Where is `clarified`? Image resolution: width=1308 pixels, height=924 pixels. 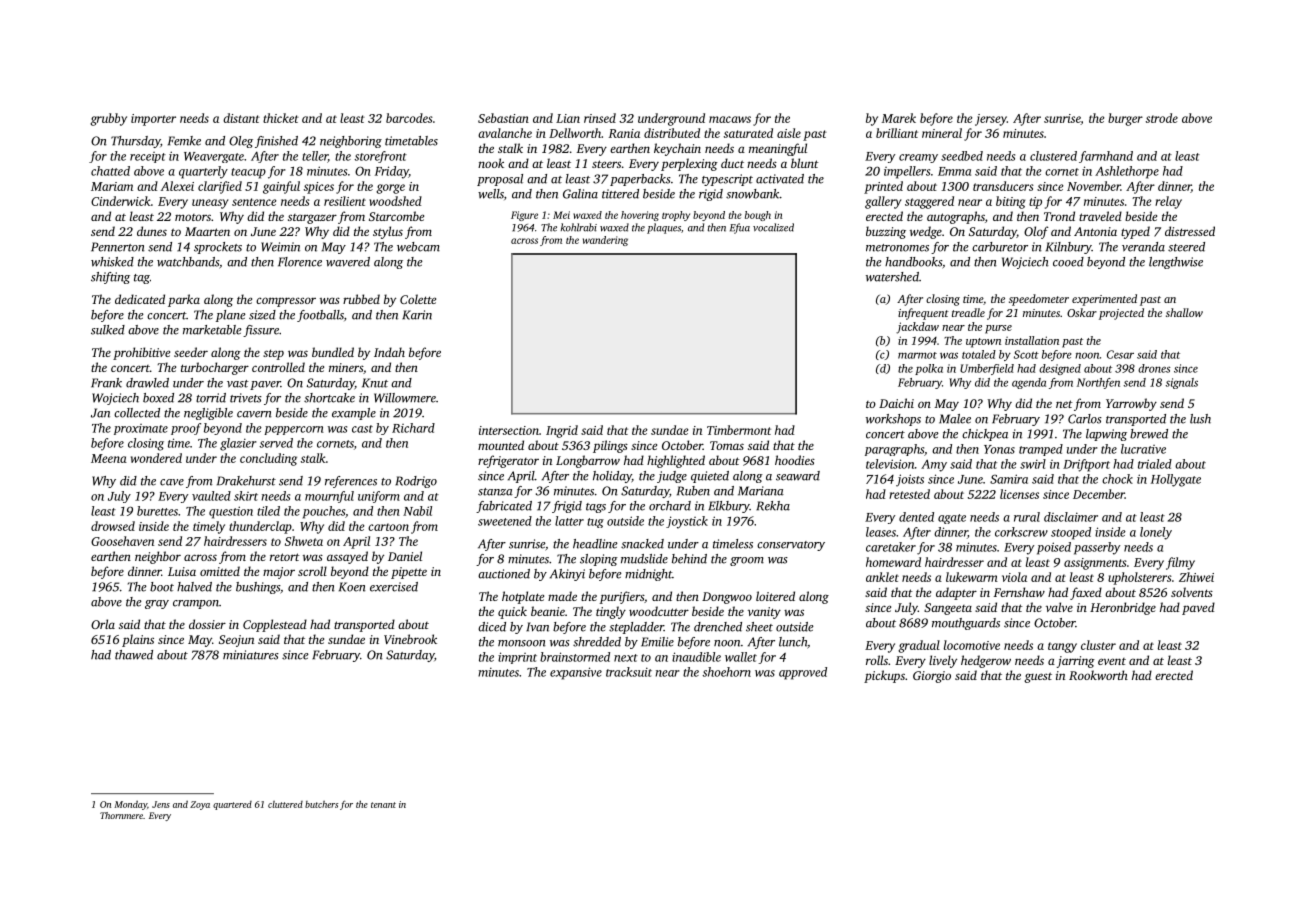 clarified is located at coordinates (220, 187).
